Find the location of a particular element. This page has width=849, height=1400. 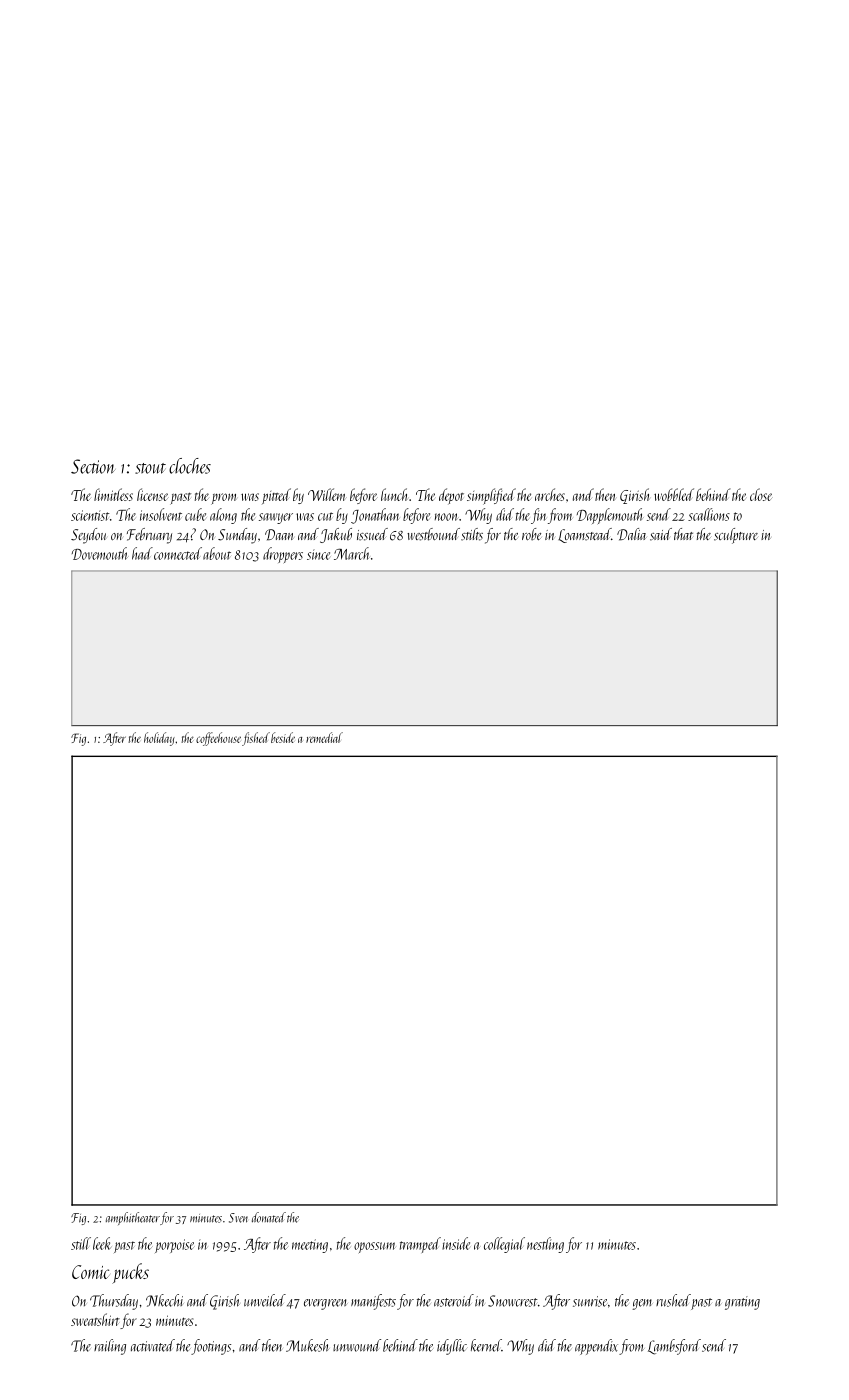

noon is located at coordinates (446, 517).
